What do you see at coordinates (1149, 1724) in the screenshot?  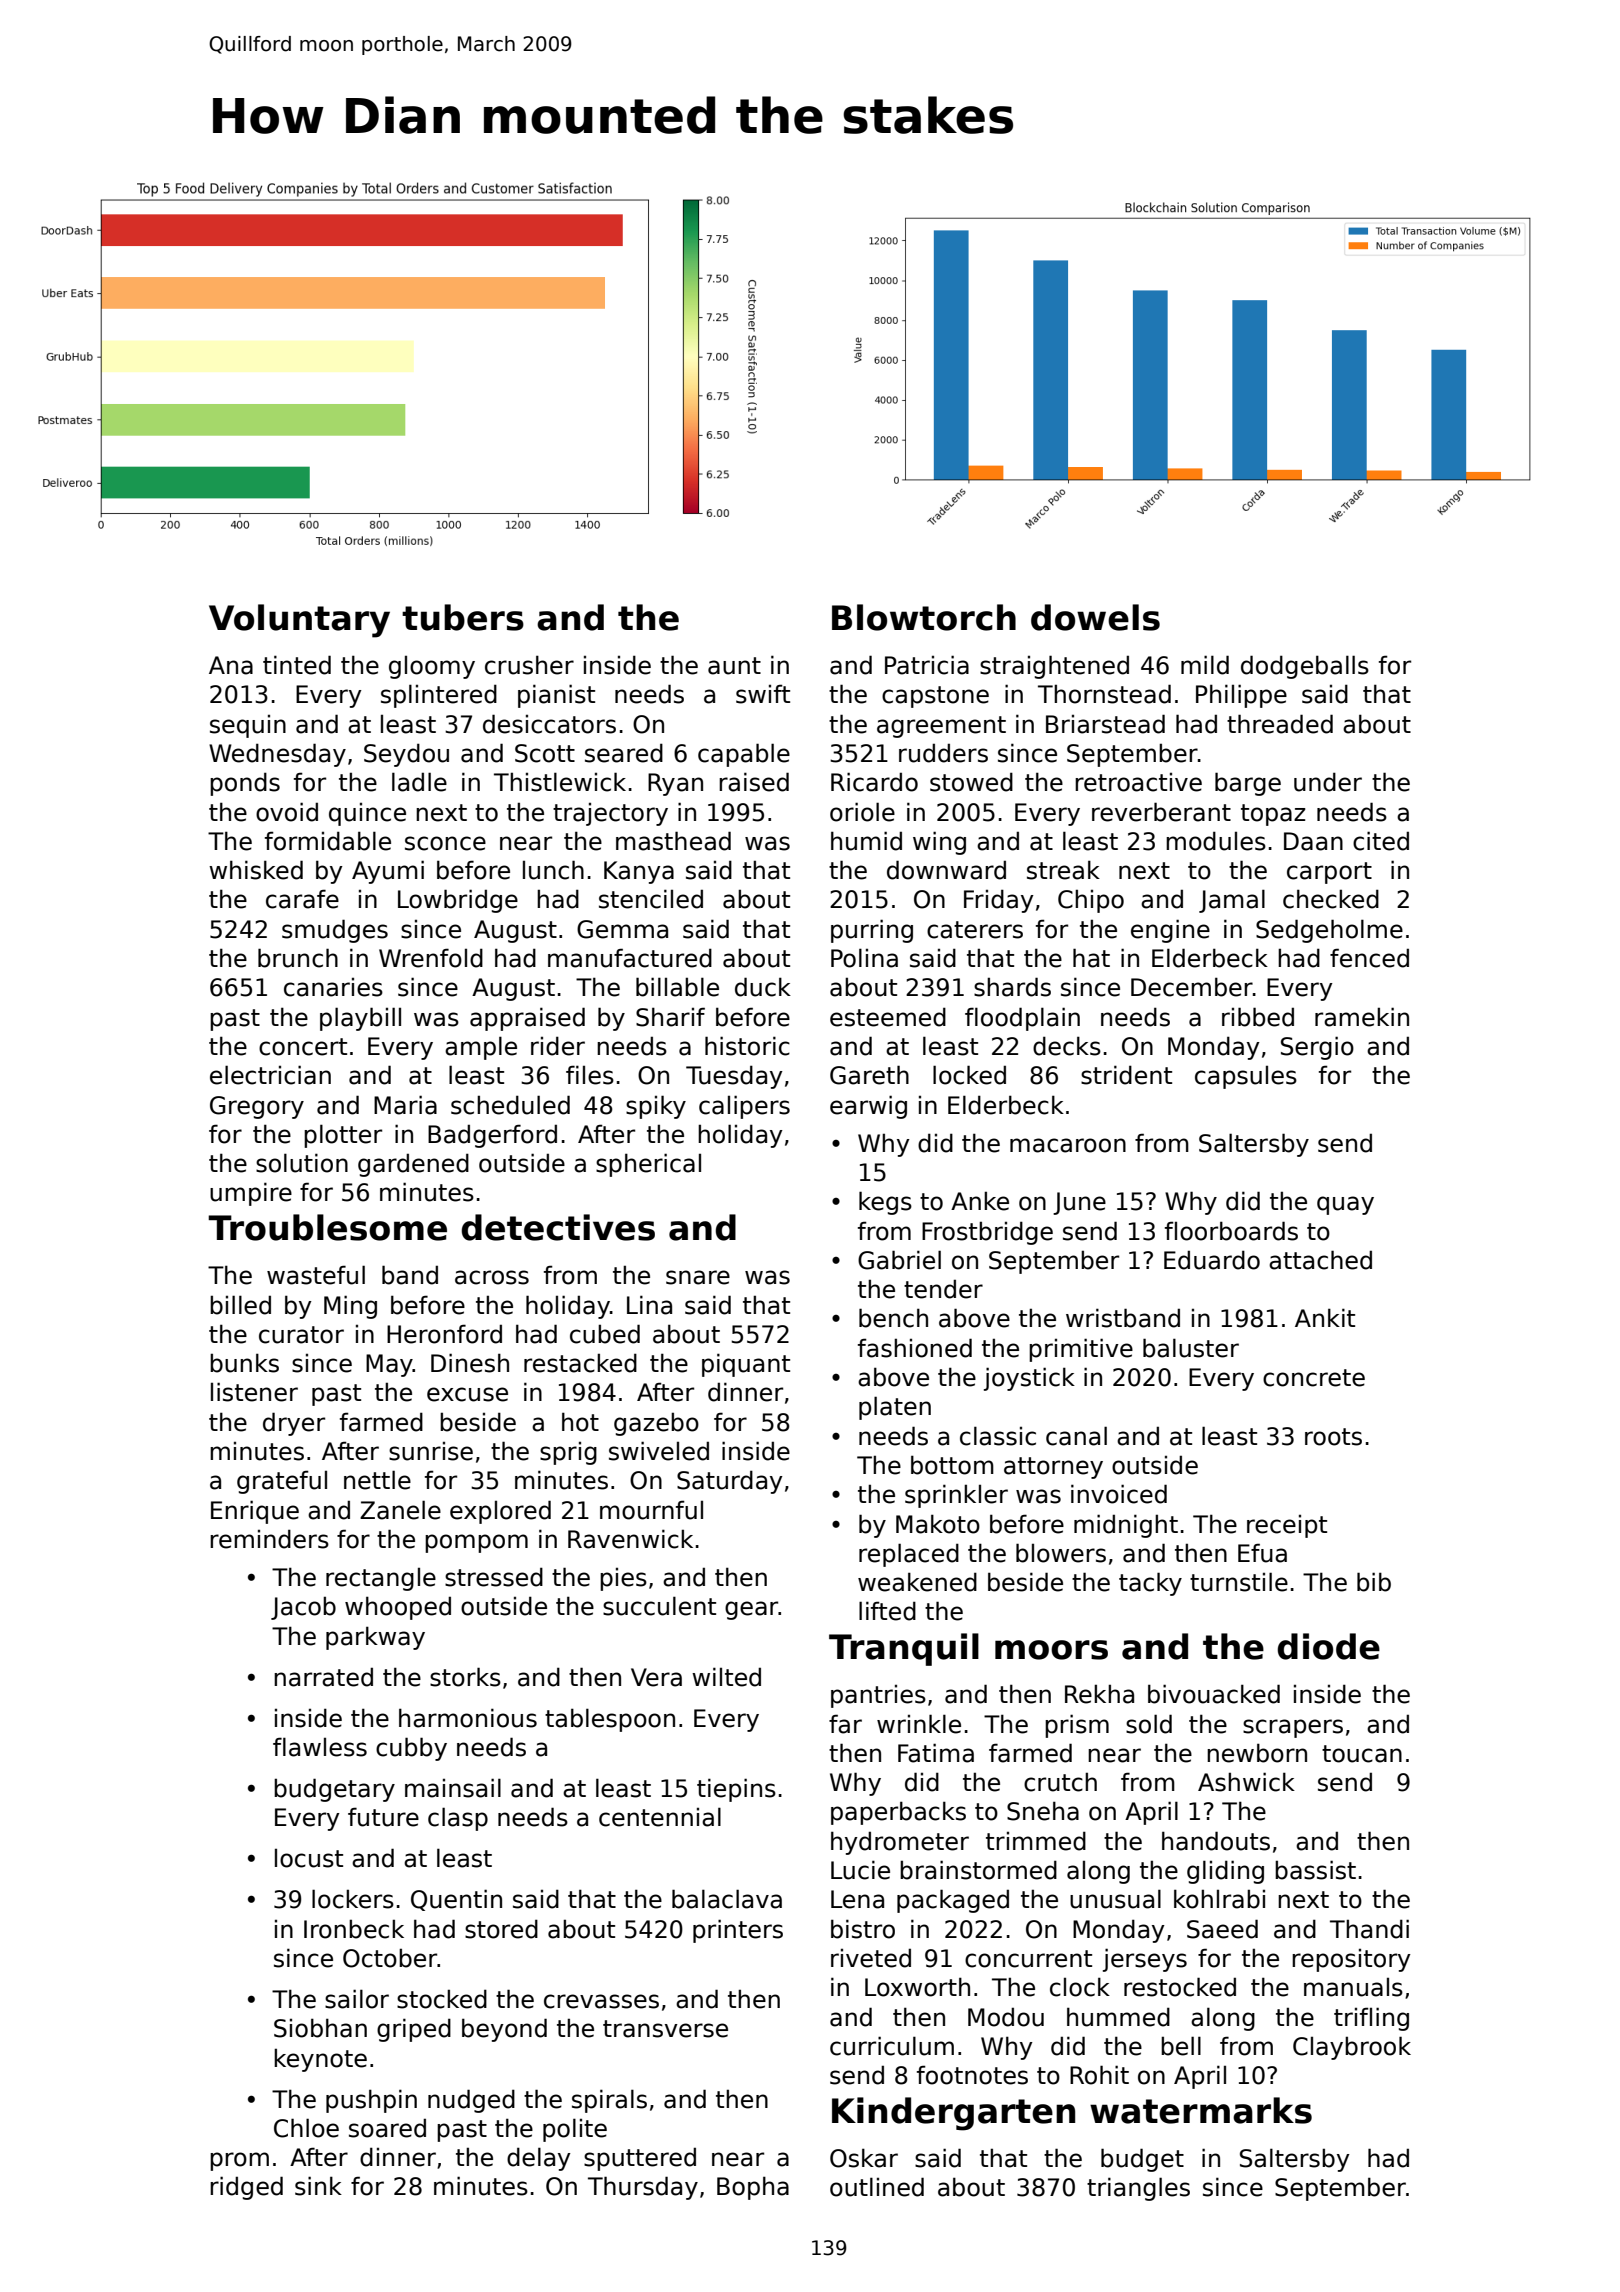 I see `sold` at bounding box center [1149, 1724].
